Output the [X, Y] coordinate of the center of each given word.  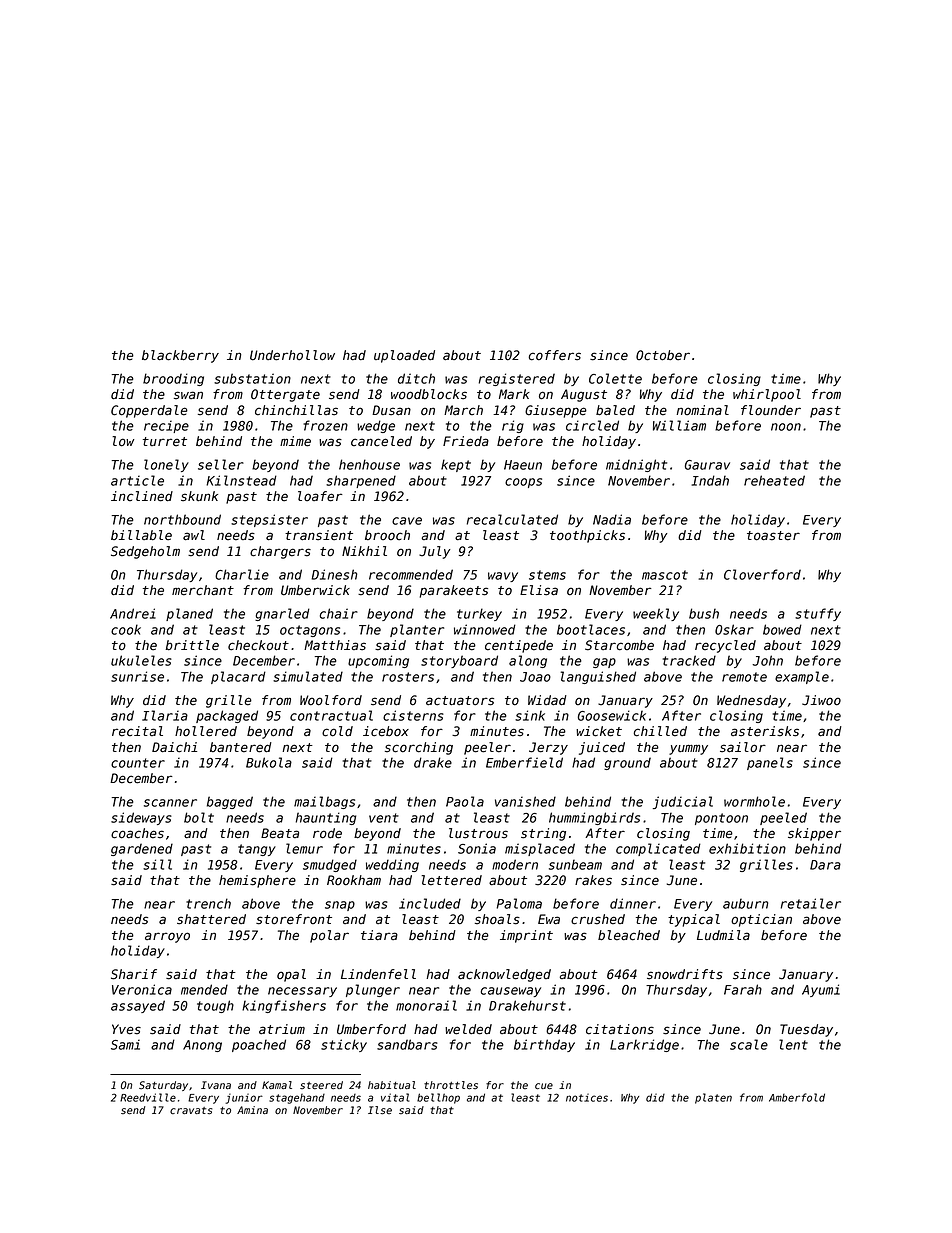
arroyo [167, 937]
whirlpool [767, 395]
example [802, 677]
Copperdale [149, 411]
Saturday [163, 1086]
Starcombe [619, 645]
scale [749, 1044]
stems [547, 575]
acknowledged [504, 975]
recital [137, 731]
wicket [599, 731]
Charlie [242, 574]
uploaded [404, 356]
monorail [426, 1005]
